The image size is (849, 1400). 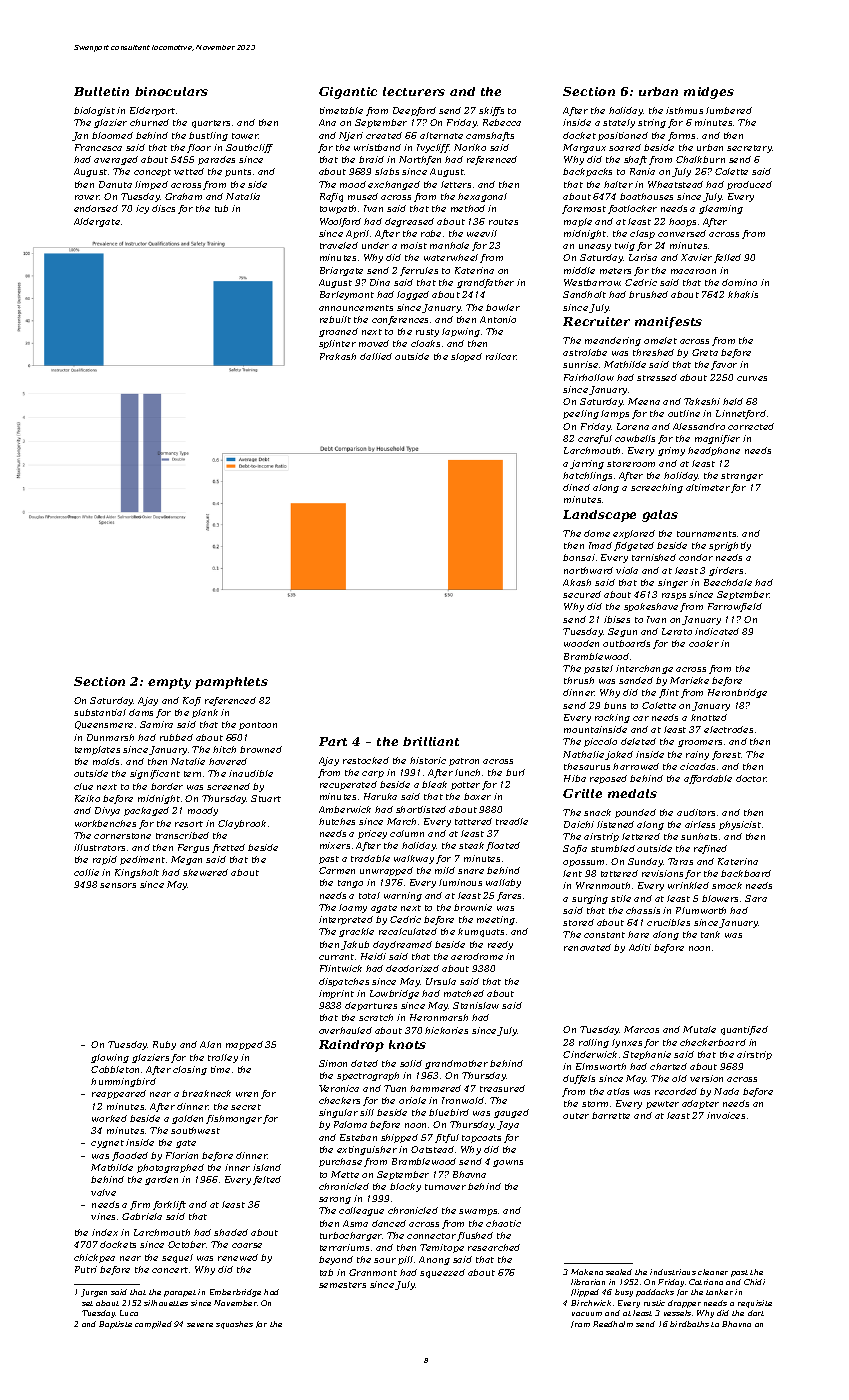 What do you see at coordinates (153, 1325) in the page?
I see `compiled` at bounding box center [153, 1325].
